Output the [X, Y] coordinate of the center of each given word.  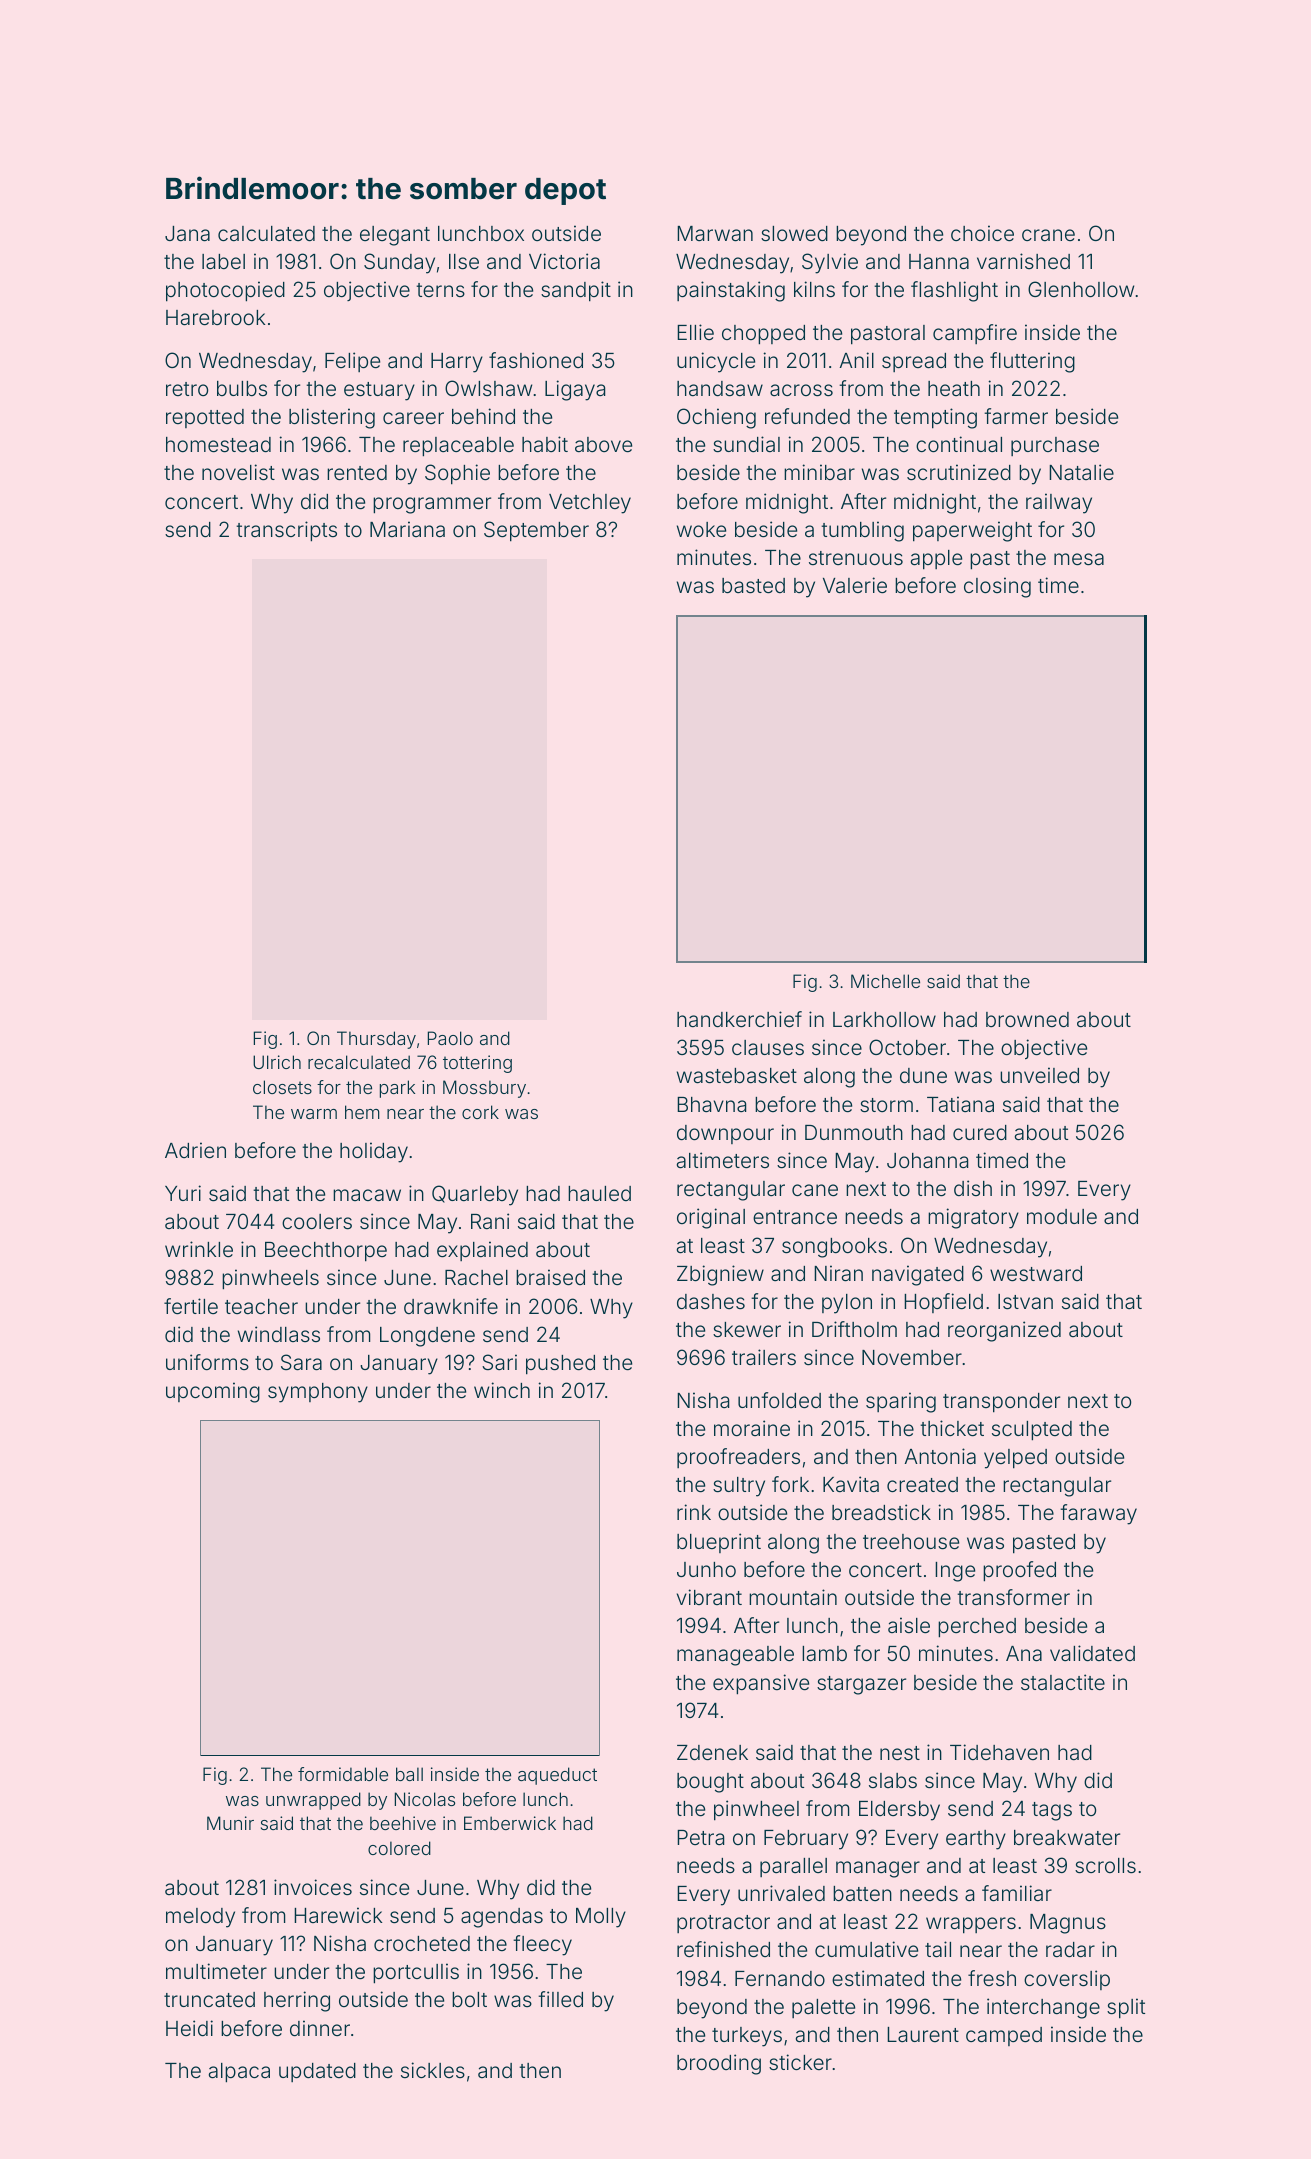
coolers [317, 1221]
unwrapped [313, 1801]
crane [1048, 235]
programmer [432, 505]
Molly [601, 1918]
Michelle [885, 981]
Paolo [450, 1038]
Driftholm [854, 1329]
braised [550, 1277]
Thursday [376, 1040]
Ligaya [575, 390]
